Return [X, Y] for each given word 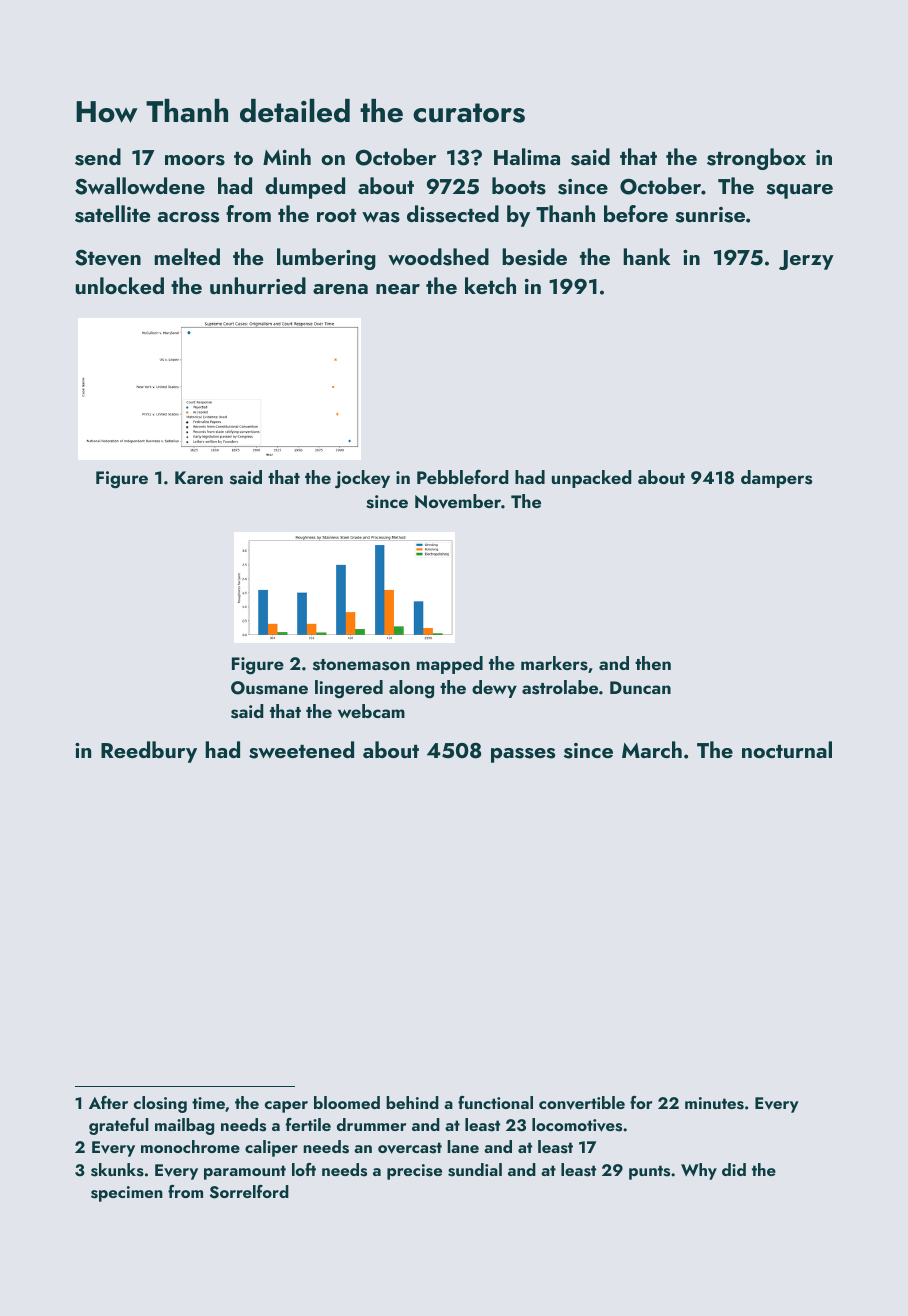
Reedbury [149, 752]
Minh [287, 156]
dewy [494, 689]
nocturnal [787, 749]
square [799, 191]
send [98, 157]
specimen [127, 1194]
